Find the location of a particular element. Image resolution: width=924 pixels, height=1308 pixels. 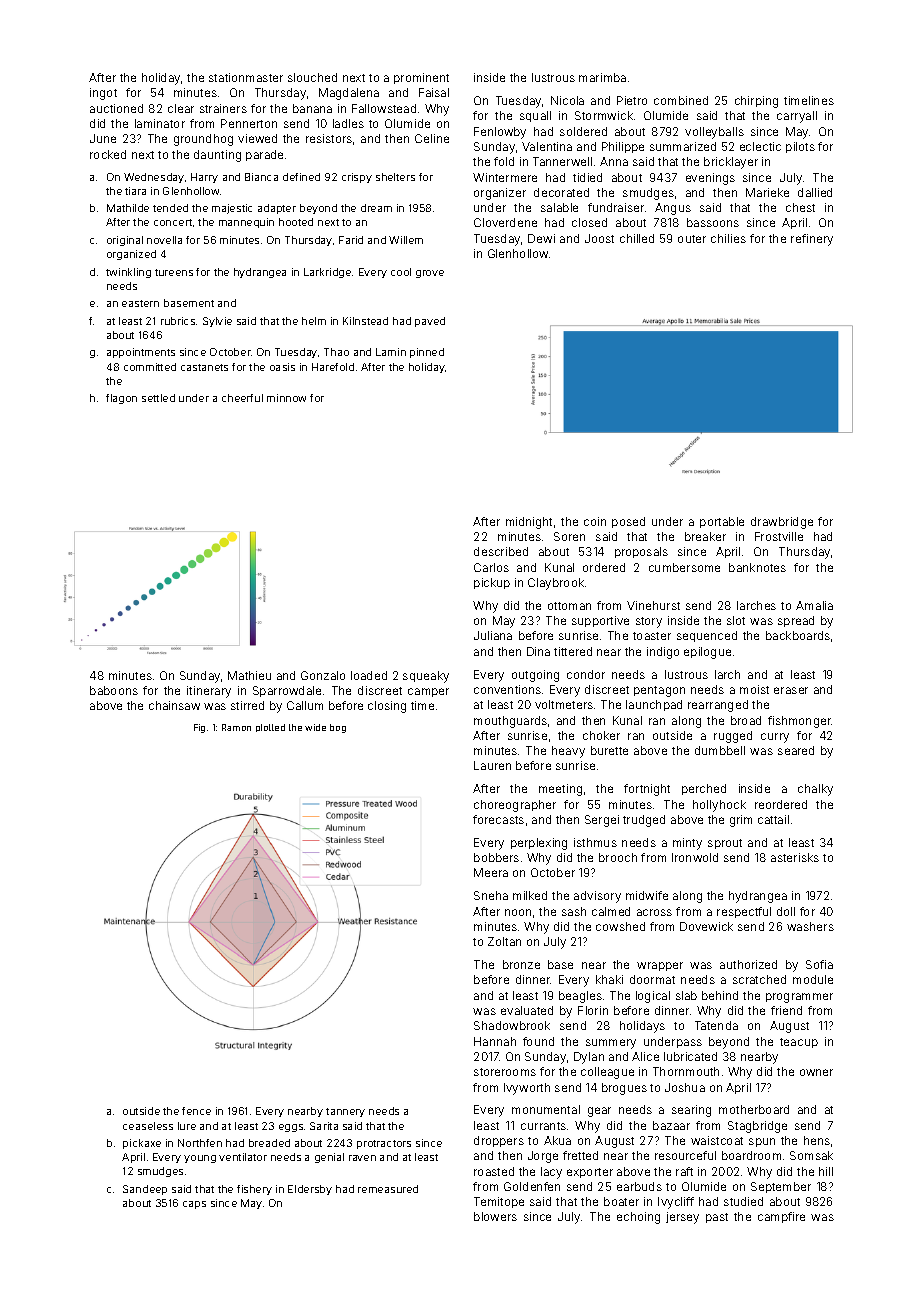

Carlos is located at coordinates (491, 567).
